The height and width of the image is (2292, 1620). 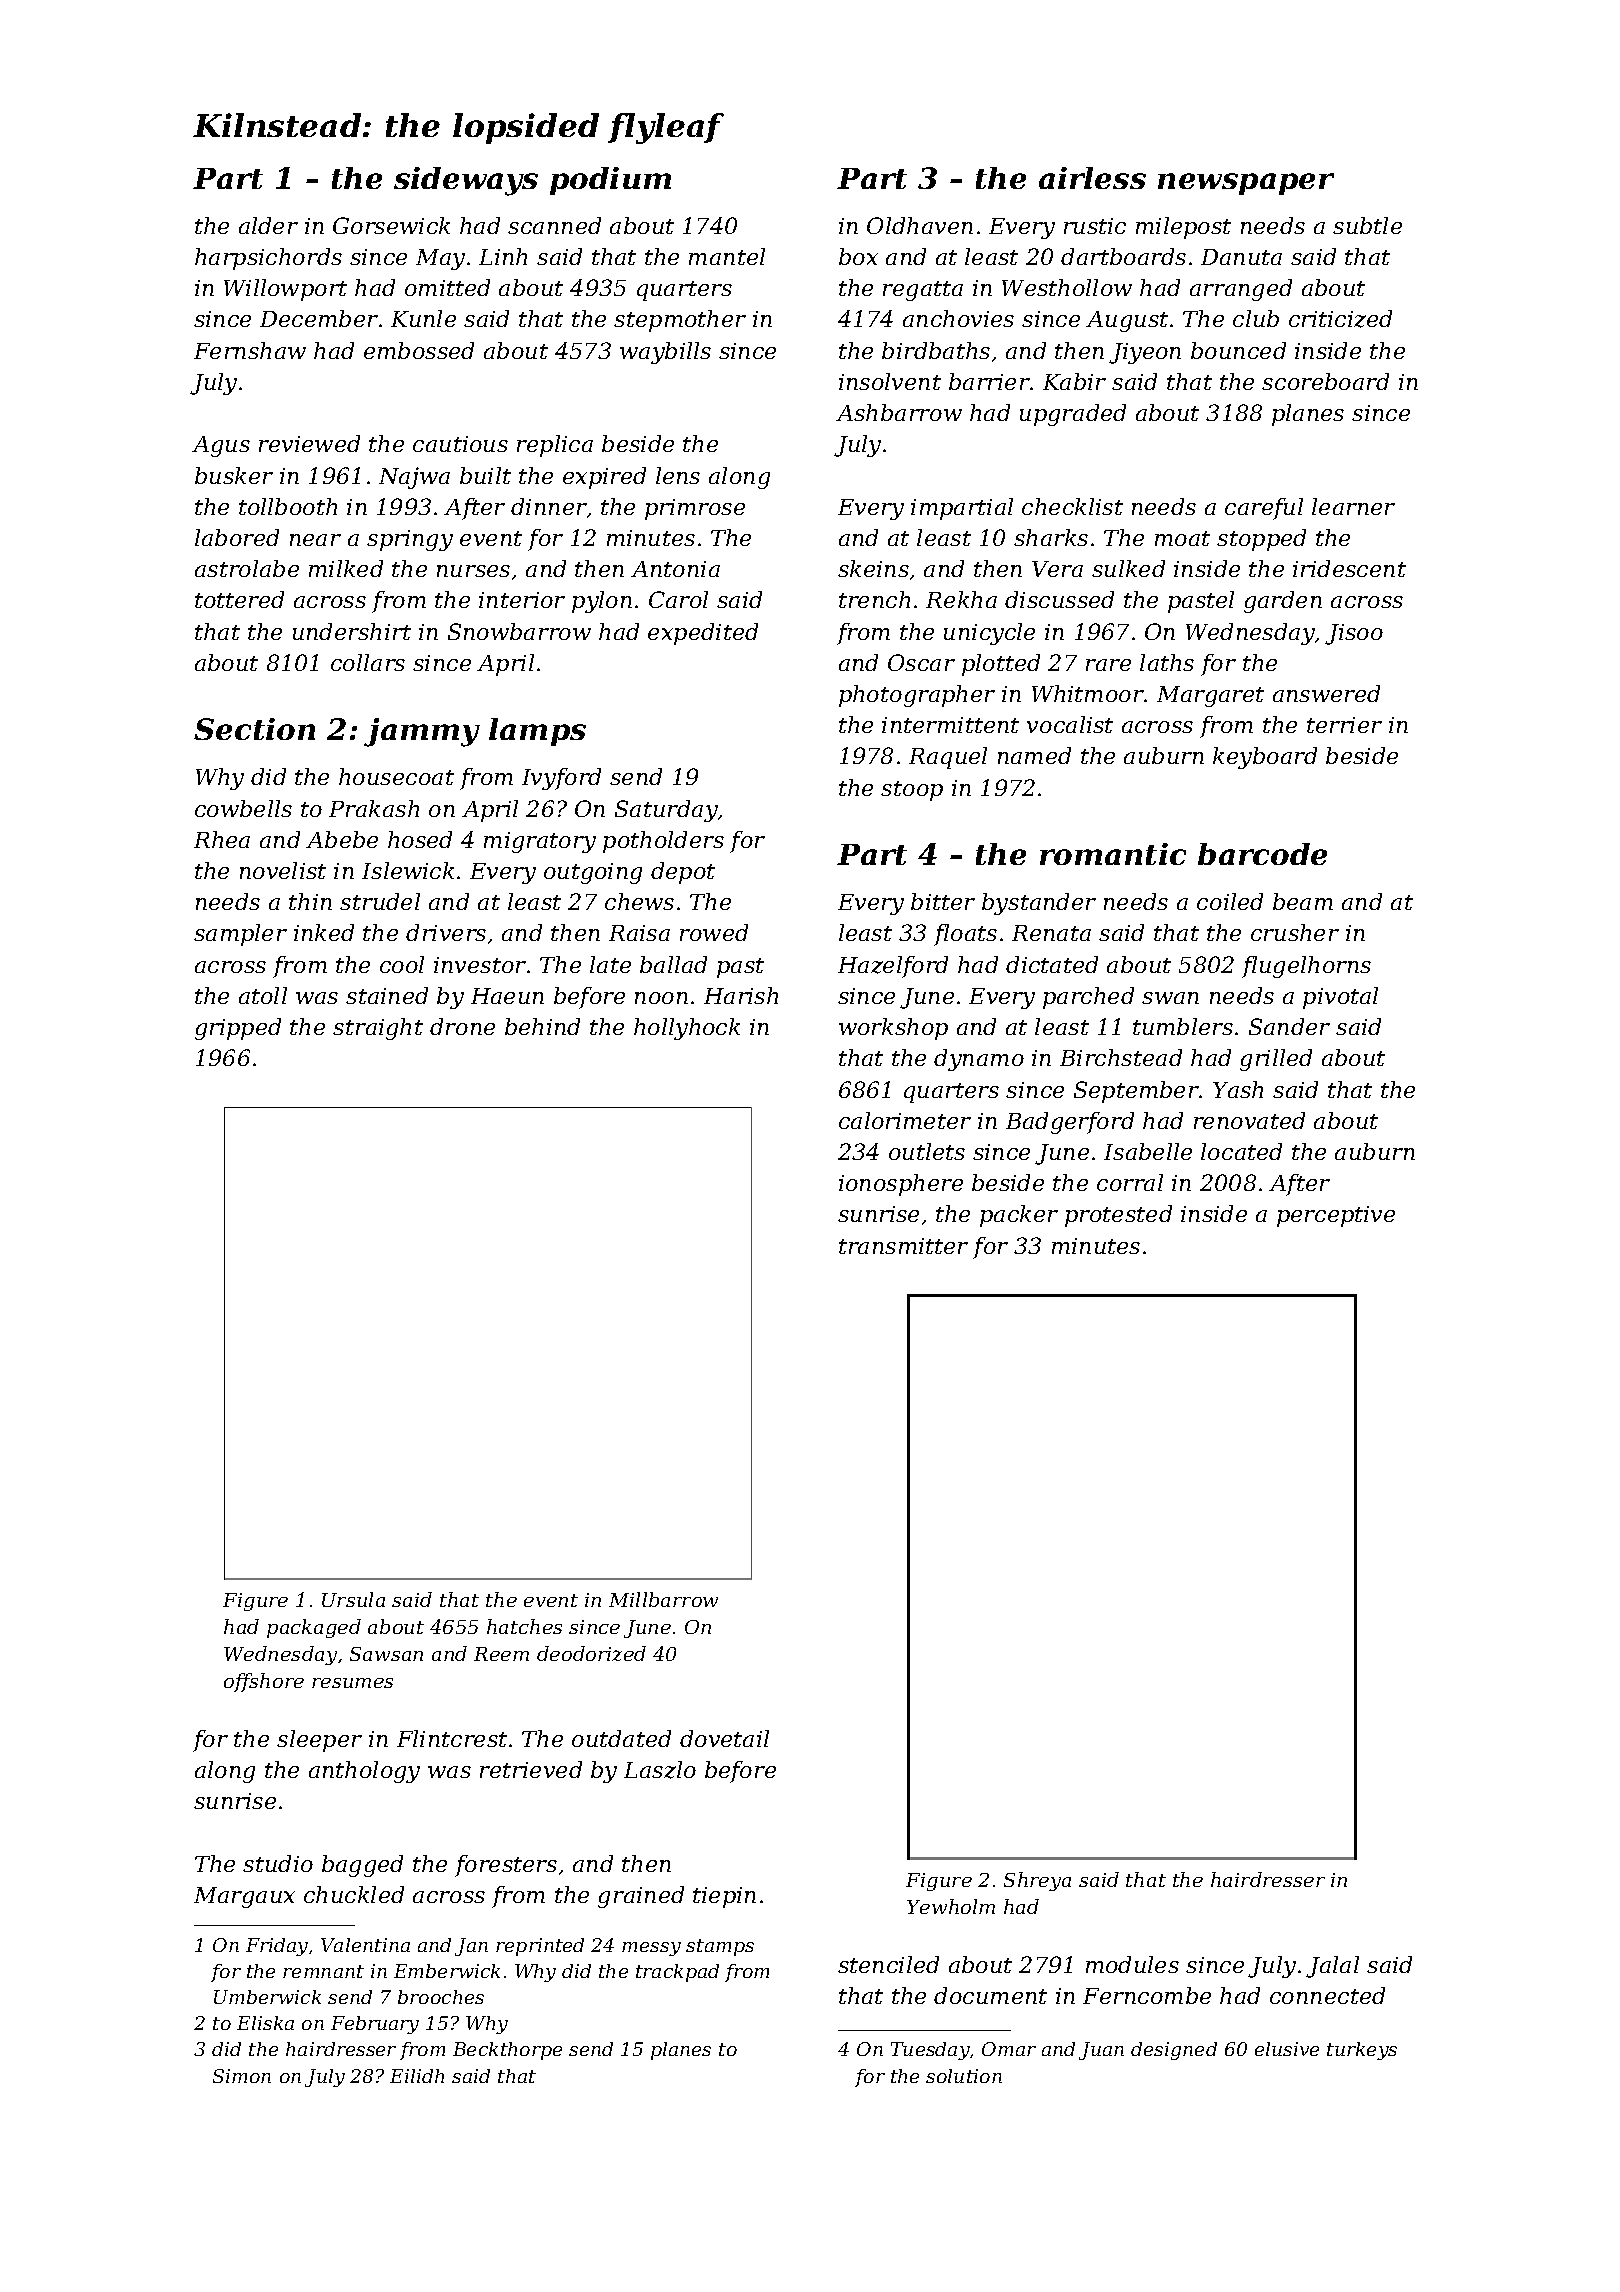 I want to click on alder, so click(x=268, y=225).
